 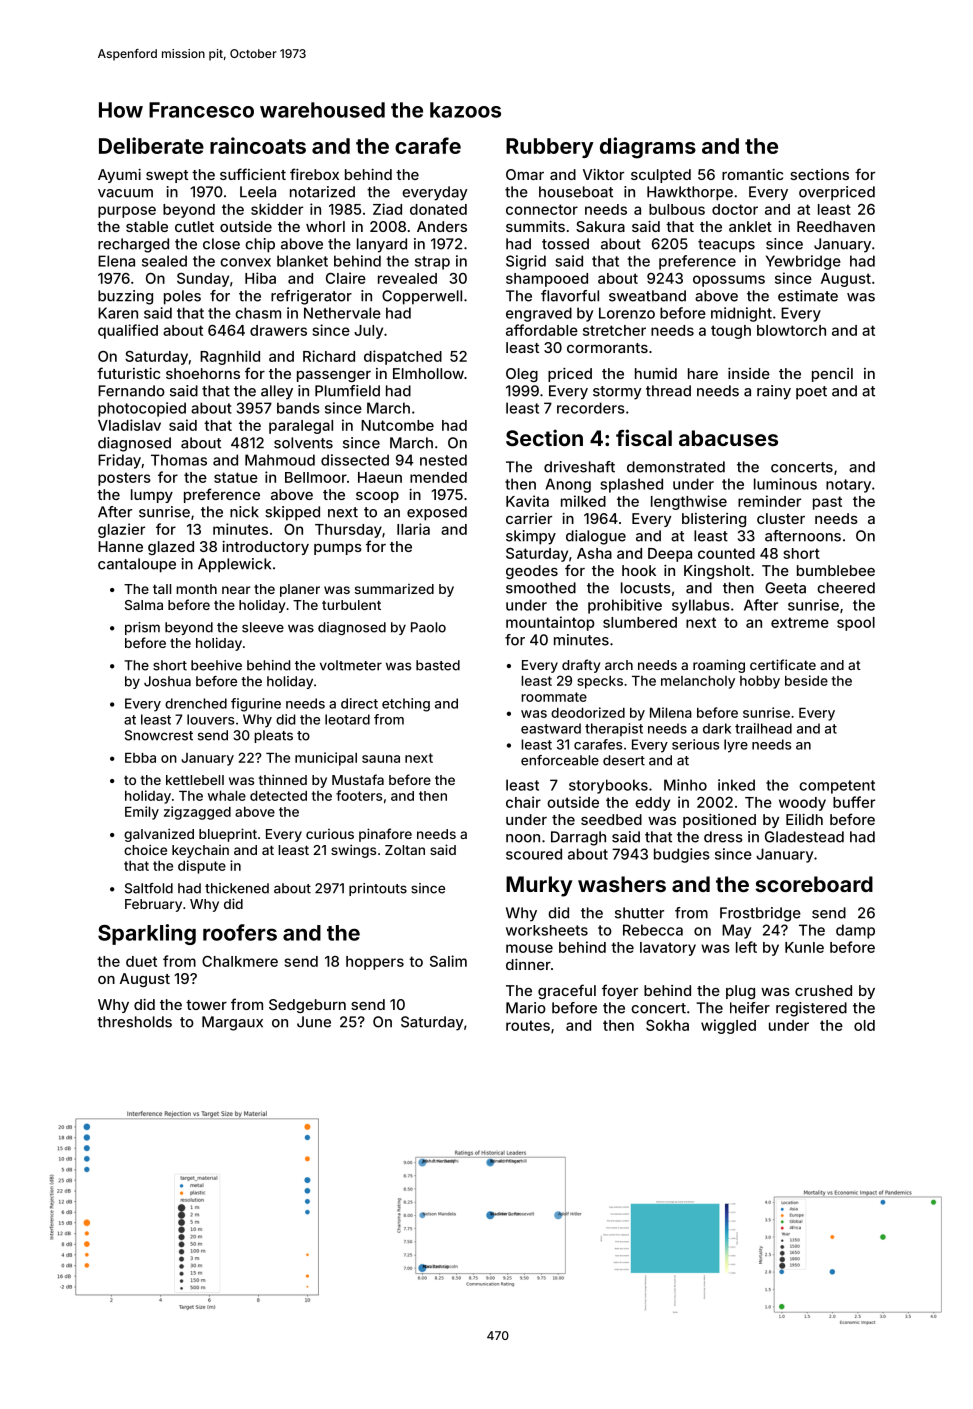 What do you see at coordinates (539, 314) in the screenshot?
I see `engraved` at bounding box center [539, 314].
